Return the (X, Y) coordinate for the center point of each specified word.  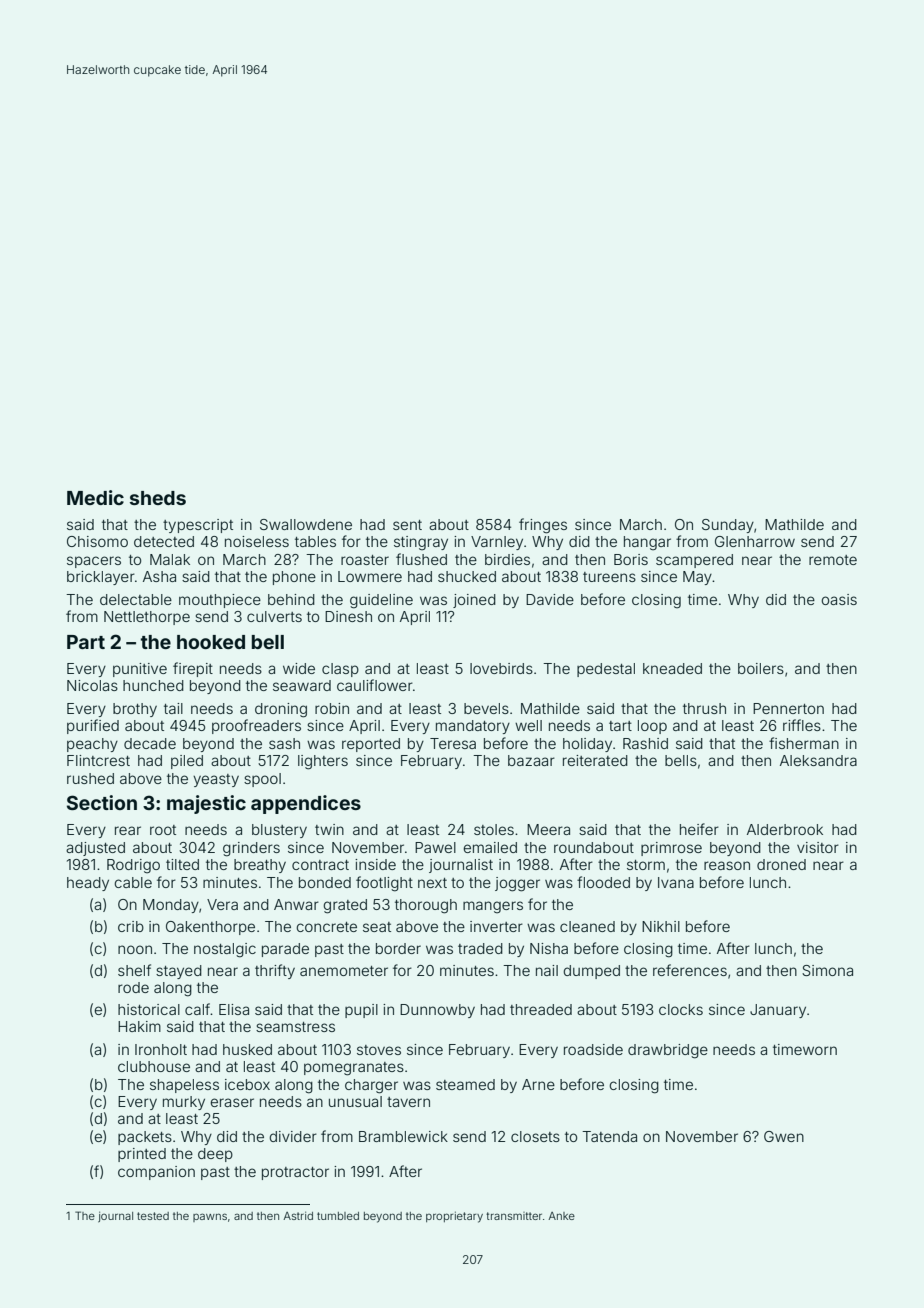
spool (262, 780)
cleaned (587, 926)
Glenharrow (755, 541)
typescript (198, 526)
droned (781, 864)
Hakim (139, 1026)
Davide (550, 599)
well (528, 725)
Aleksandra (818, 760)
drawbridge (668, 1051)
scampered (694, 561)
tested (153, 1216)
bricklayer (101, 578)
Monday (171, 906)
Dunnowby (437, 1011)
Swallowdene (306, 524)
